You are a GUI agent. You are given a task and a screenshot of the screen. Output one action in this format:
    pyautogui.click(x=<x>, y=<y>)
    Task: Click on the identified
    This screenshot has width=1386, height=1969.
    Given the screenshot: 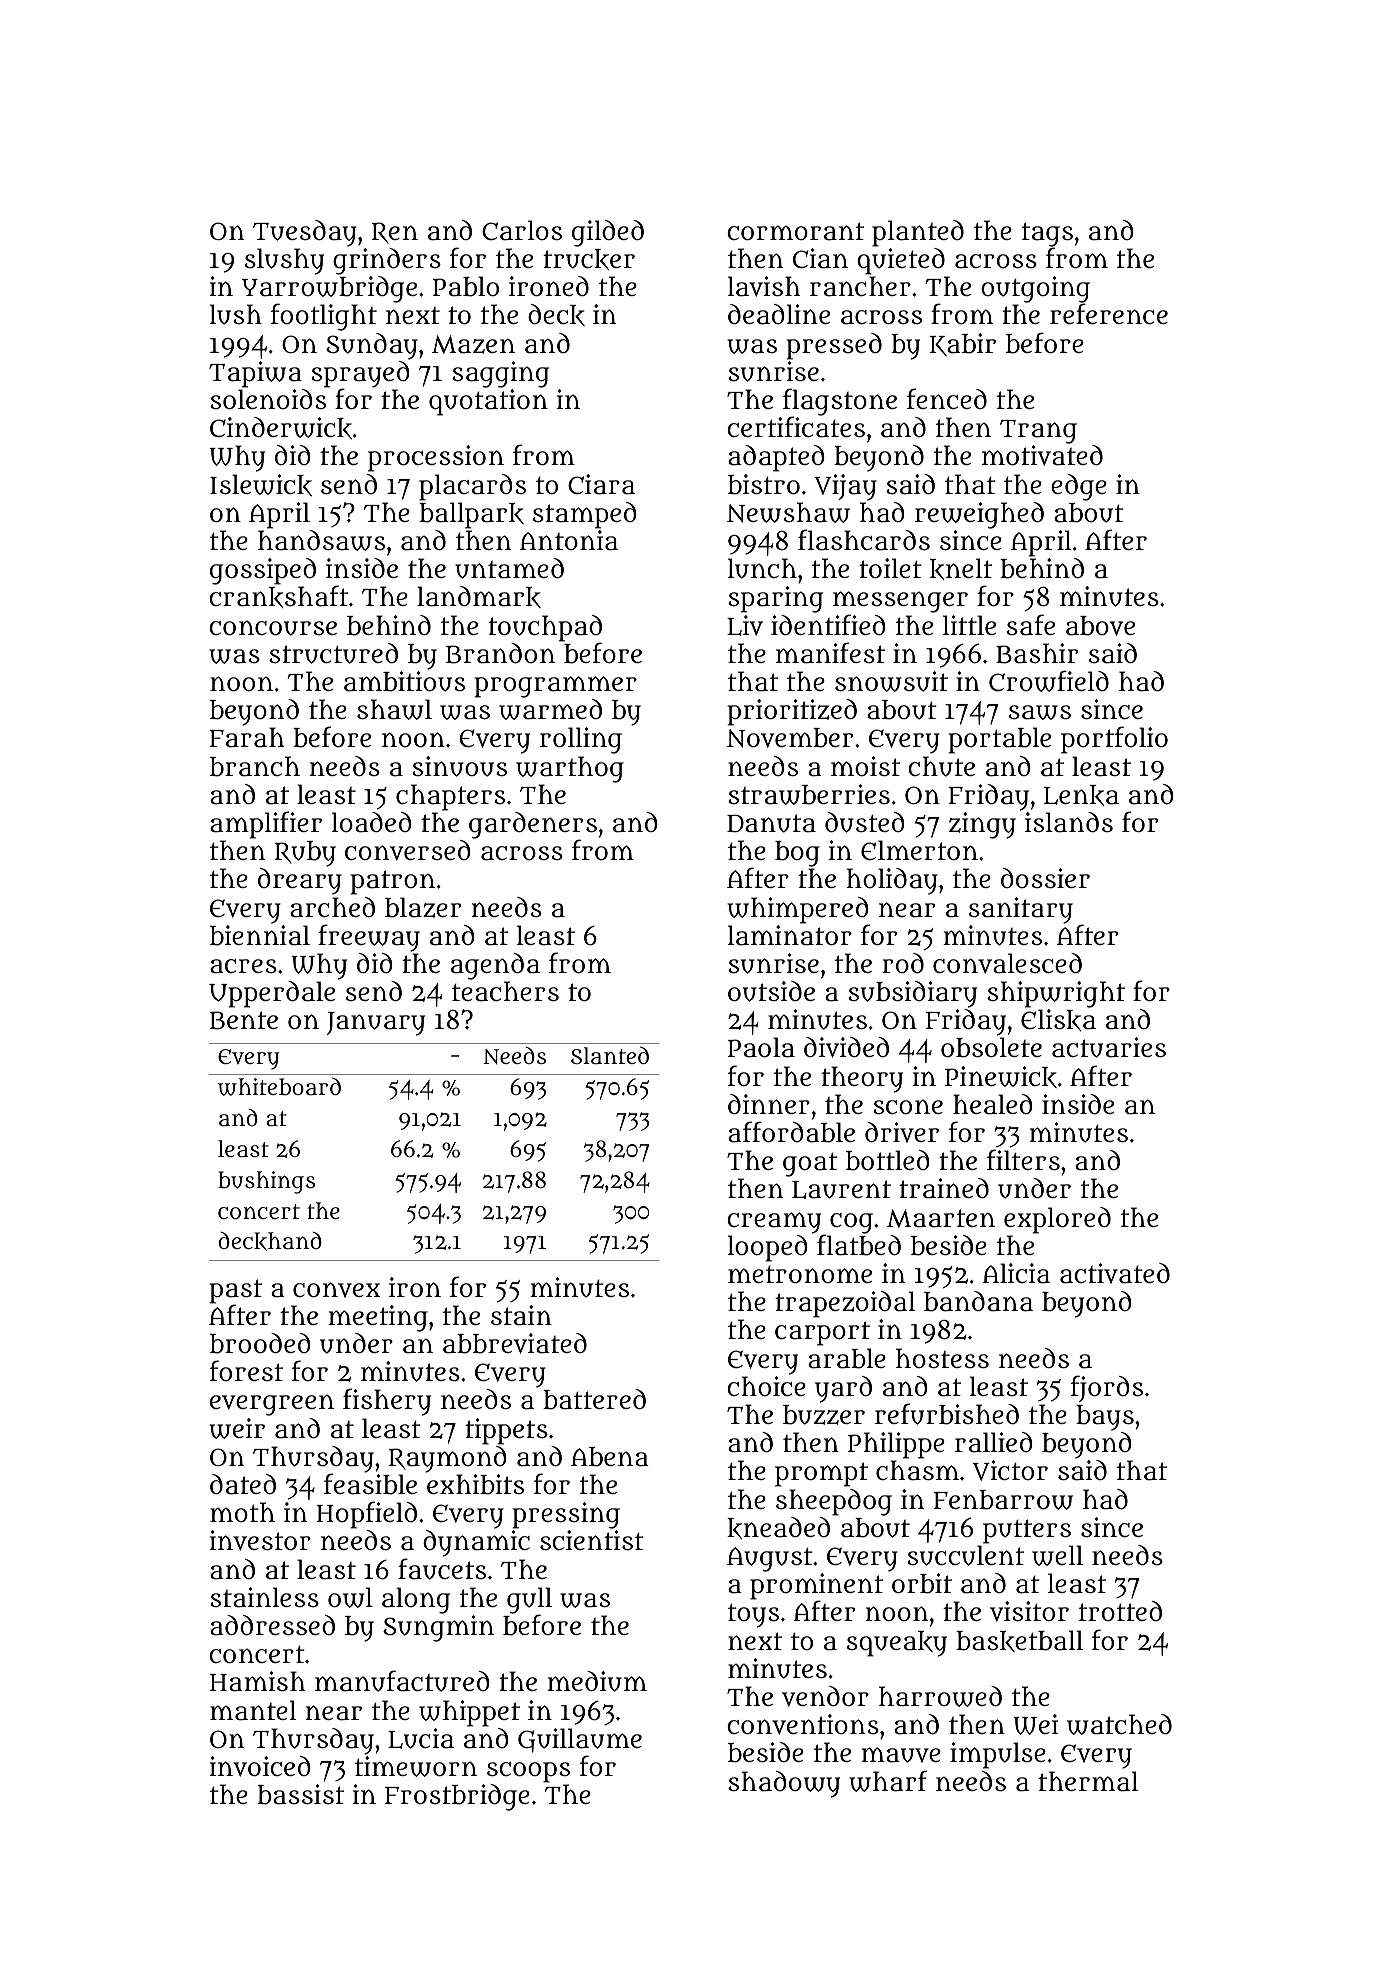 What is the action you would take?
    pyautogui.click(x=828, y=624)
